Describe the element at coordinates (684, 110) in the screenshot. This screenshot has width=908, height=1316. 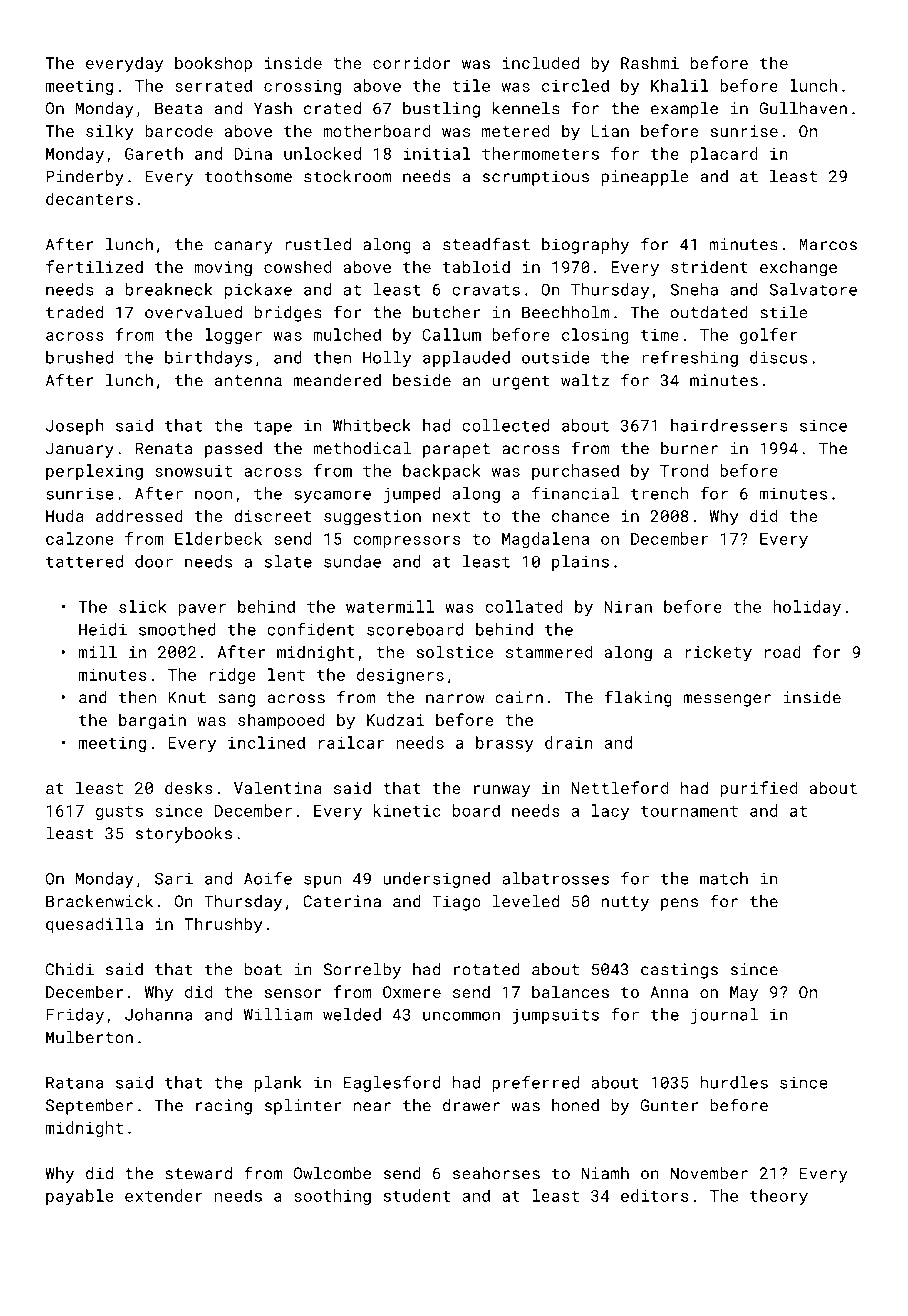
I see `example` at that location.
